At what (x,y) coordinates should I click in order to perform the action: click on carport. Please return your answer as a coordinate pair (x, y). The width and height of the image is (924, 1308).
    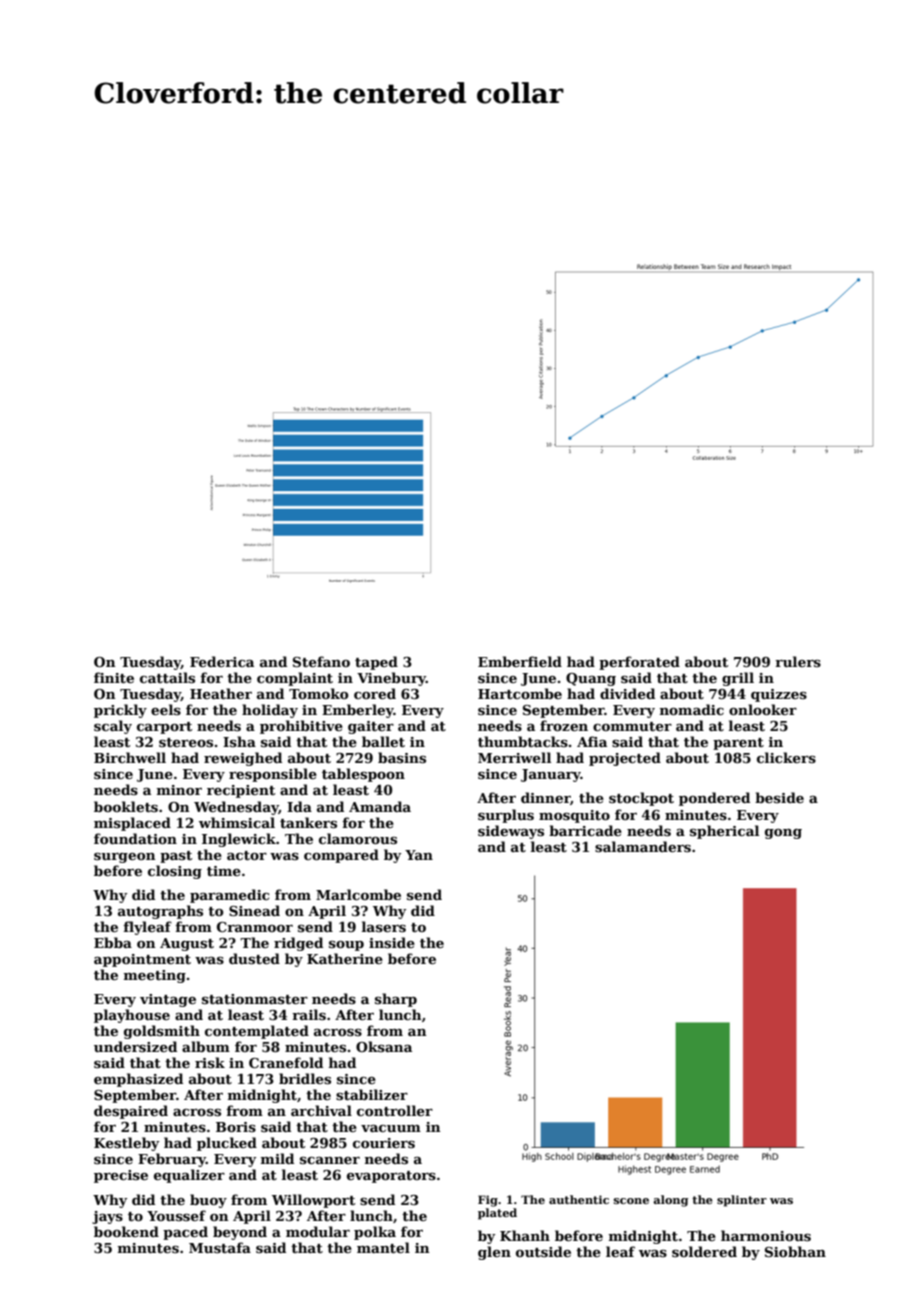
    Looking at the image, I should click on (164, 728).
